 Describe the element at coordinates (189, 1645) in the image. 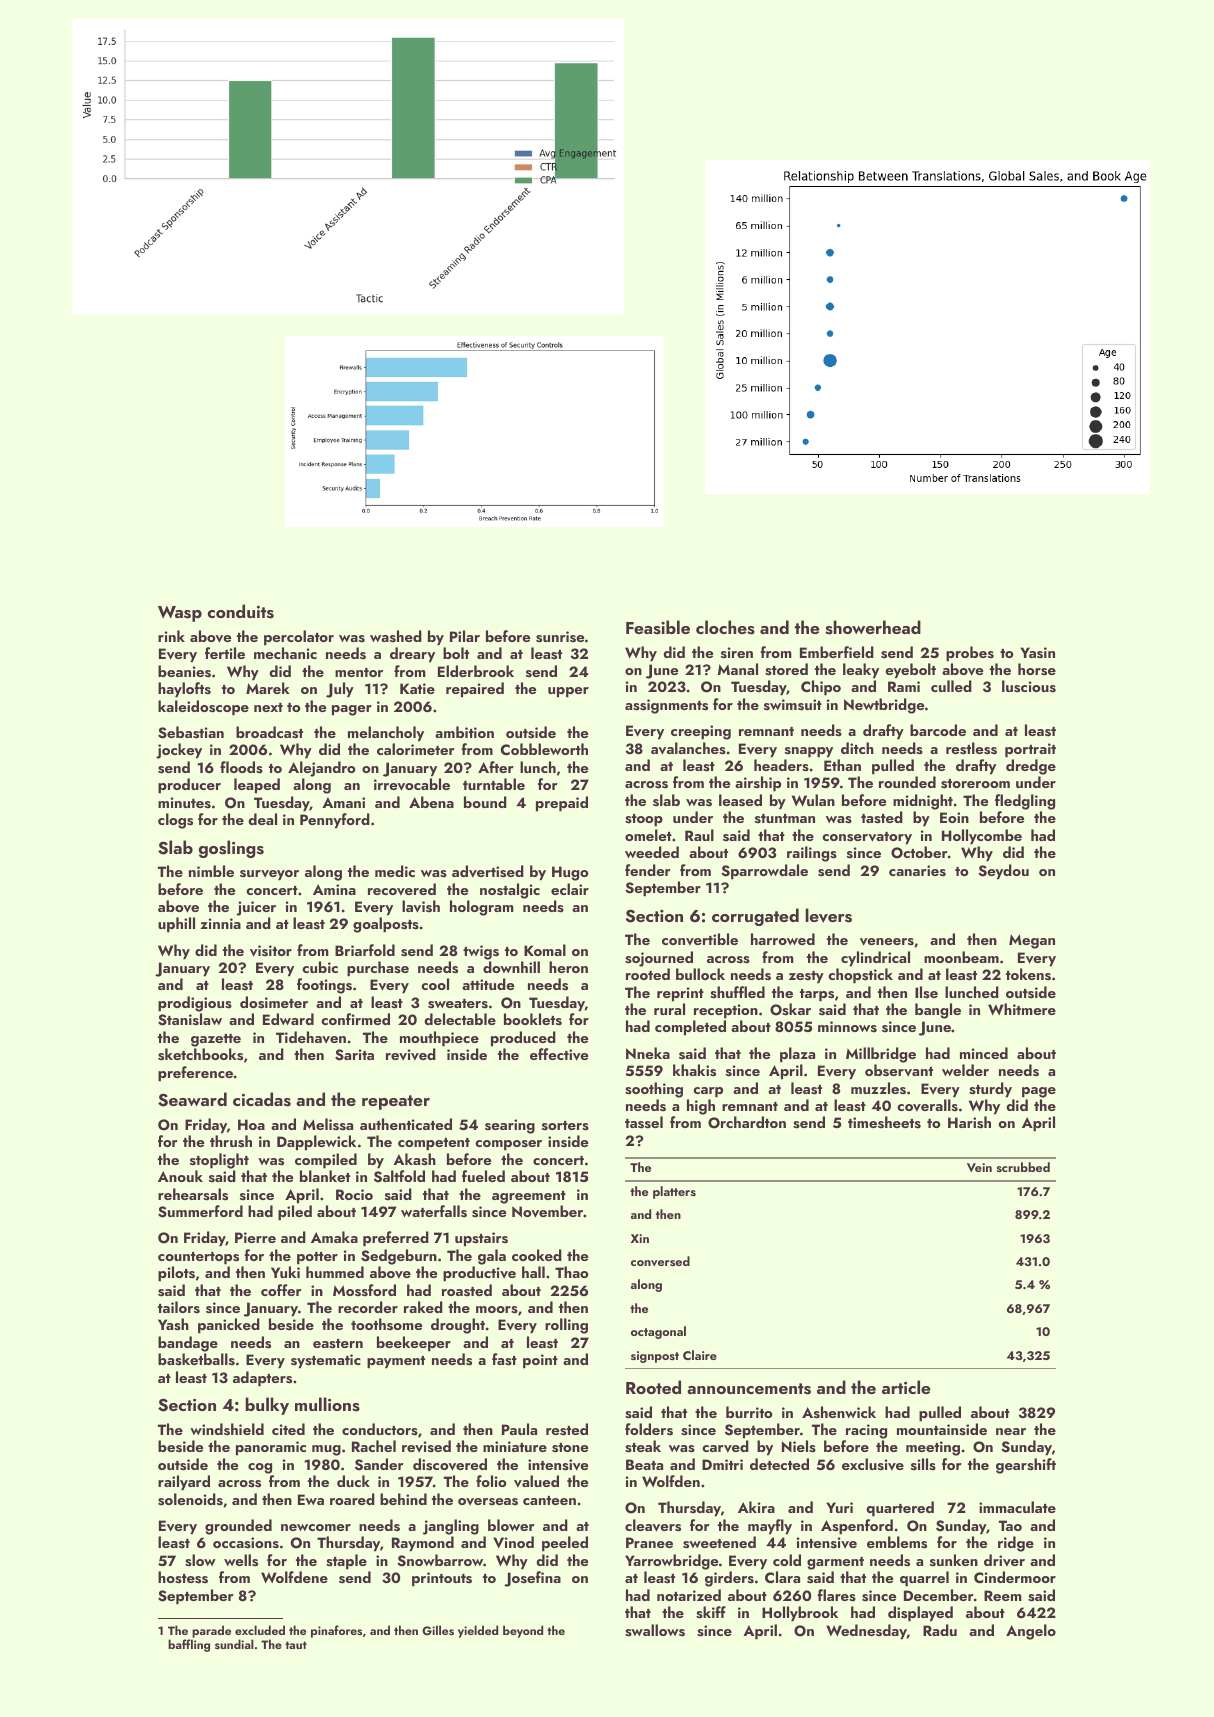

I see `baffling` at that location.
